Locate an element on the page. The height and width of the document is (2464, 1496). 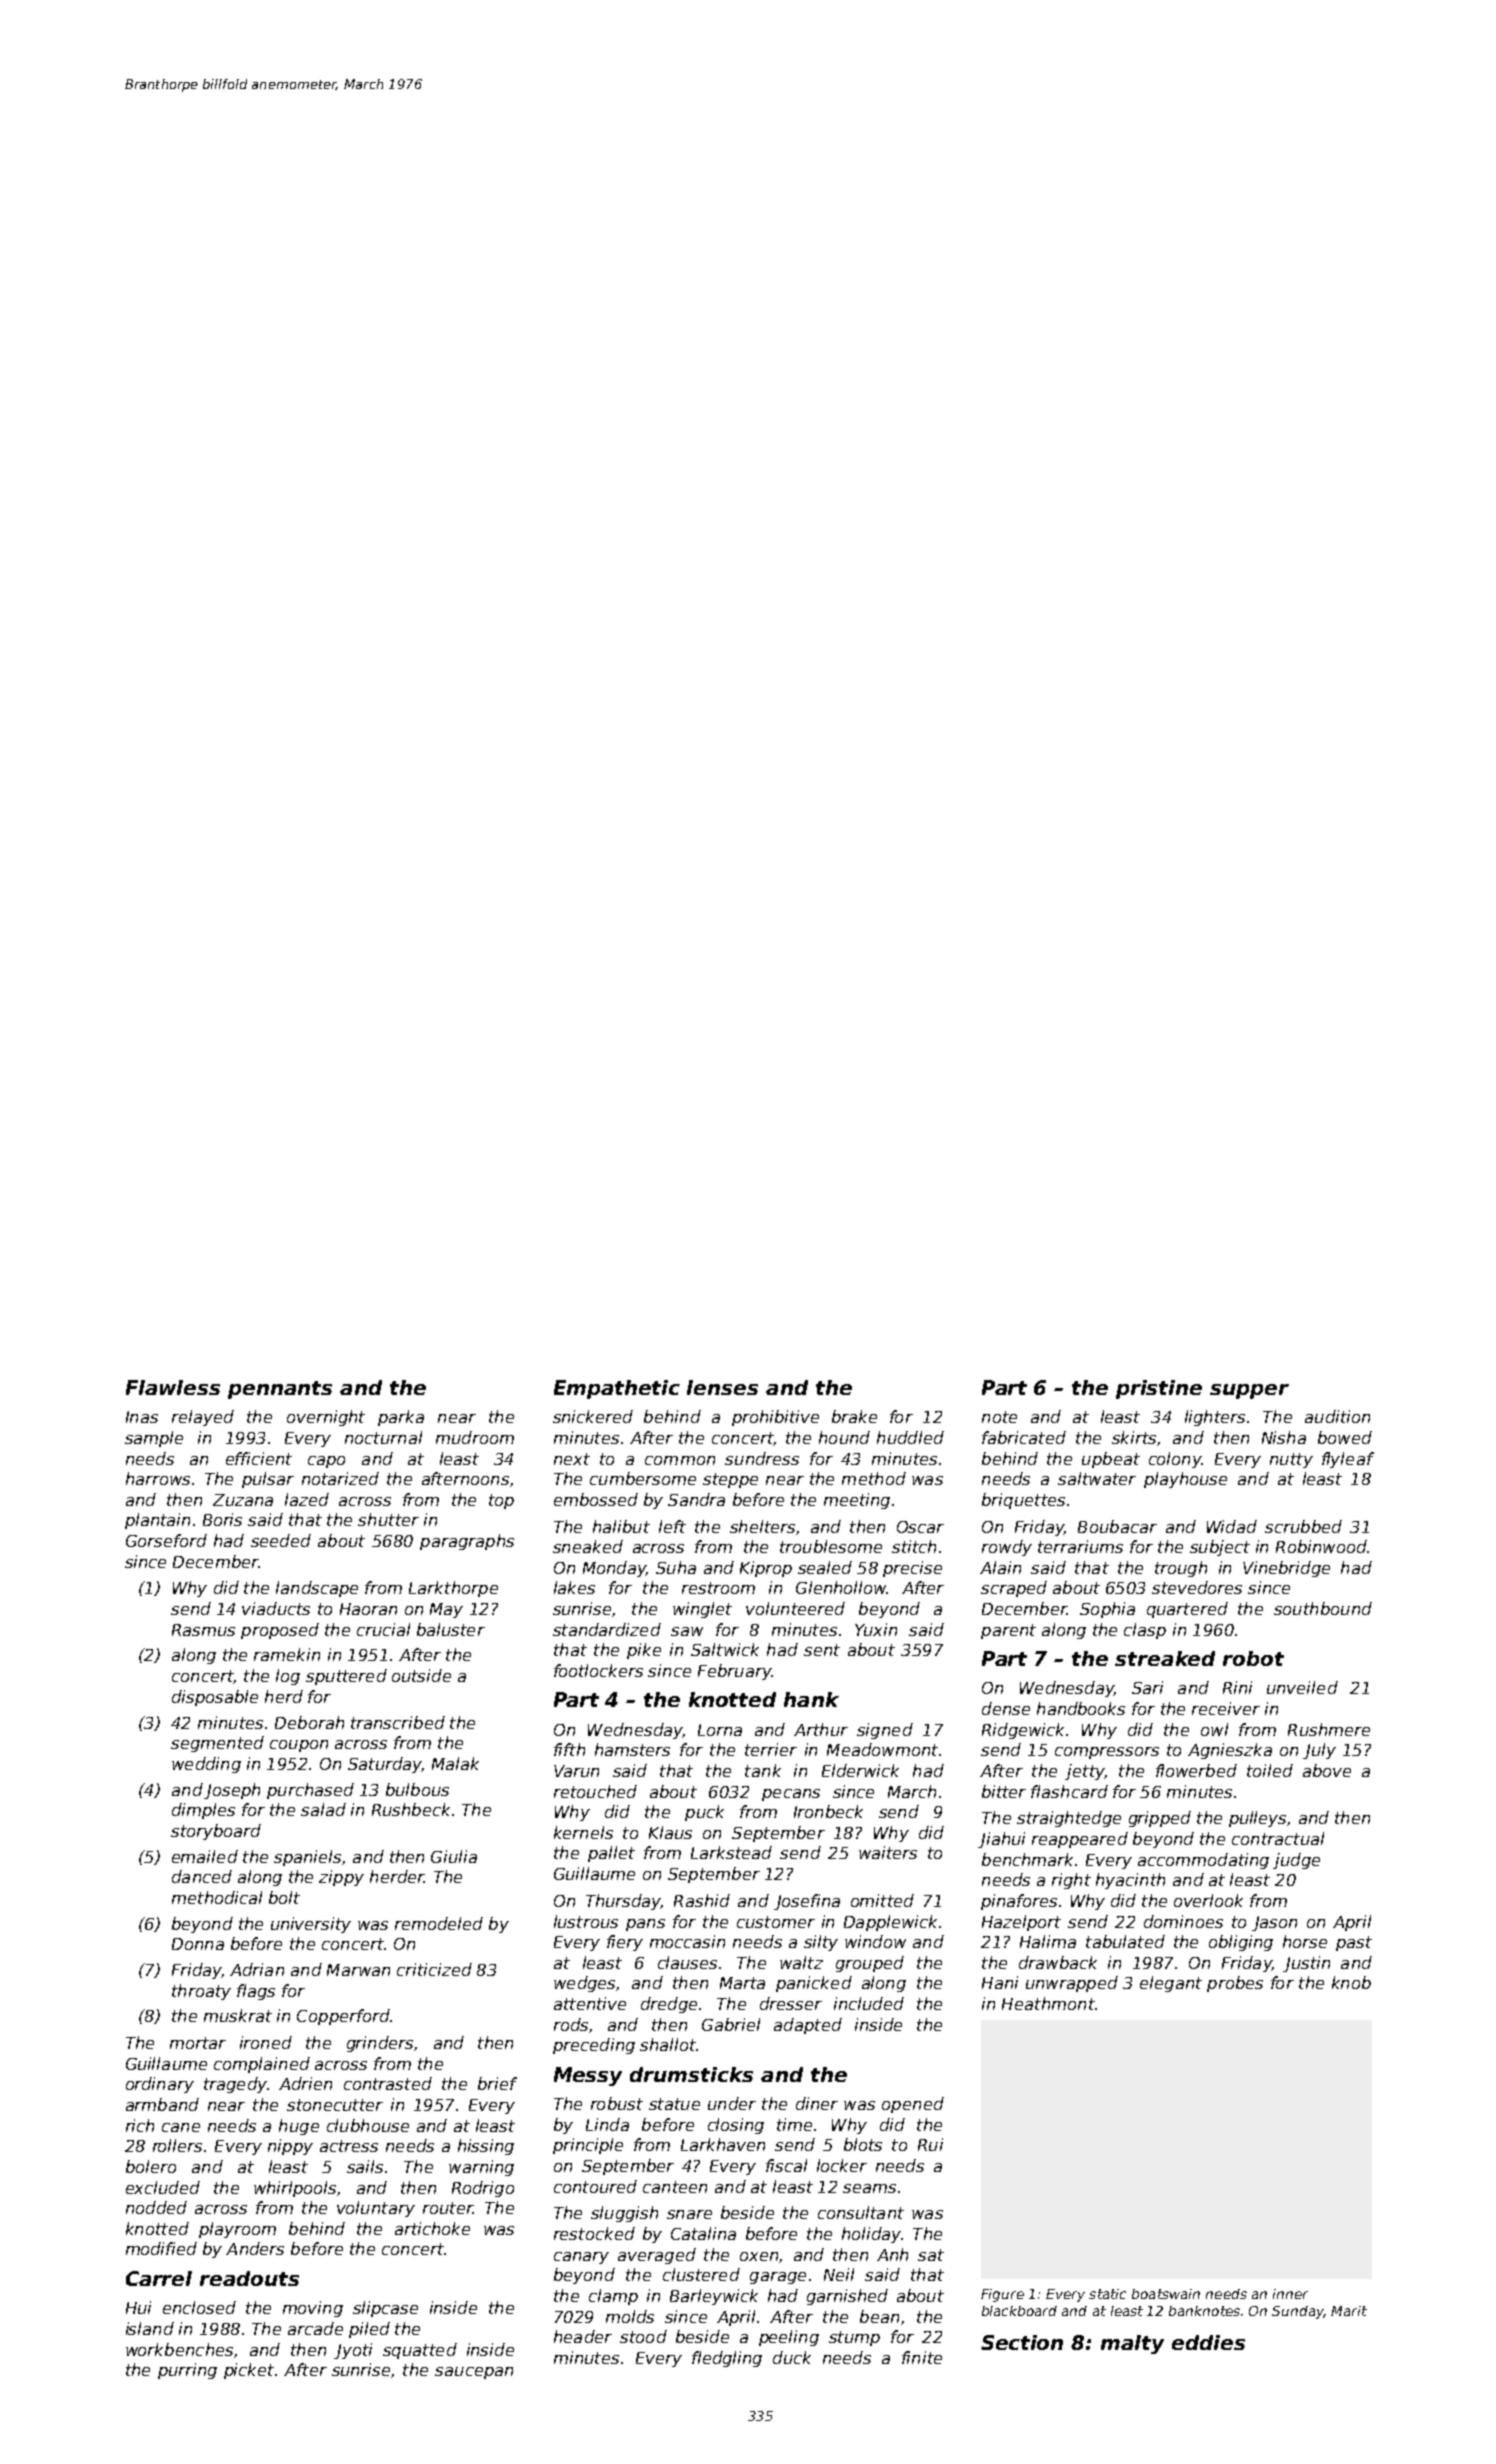
bolero is located at coordinates (151, 2166).
